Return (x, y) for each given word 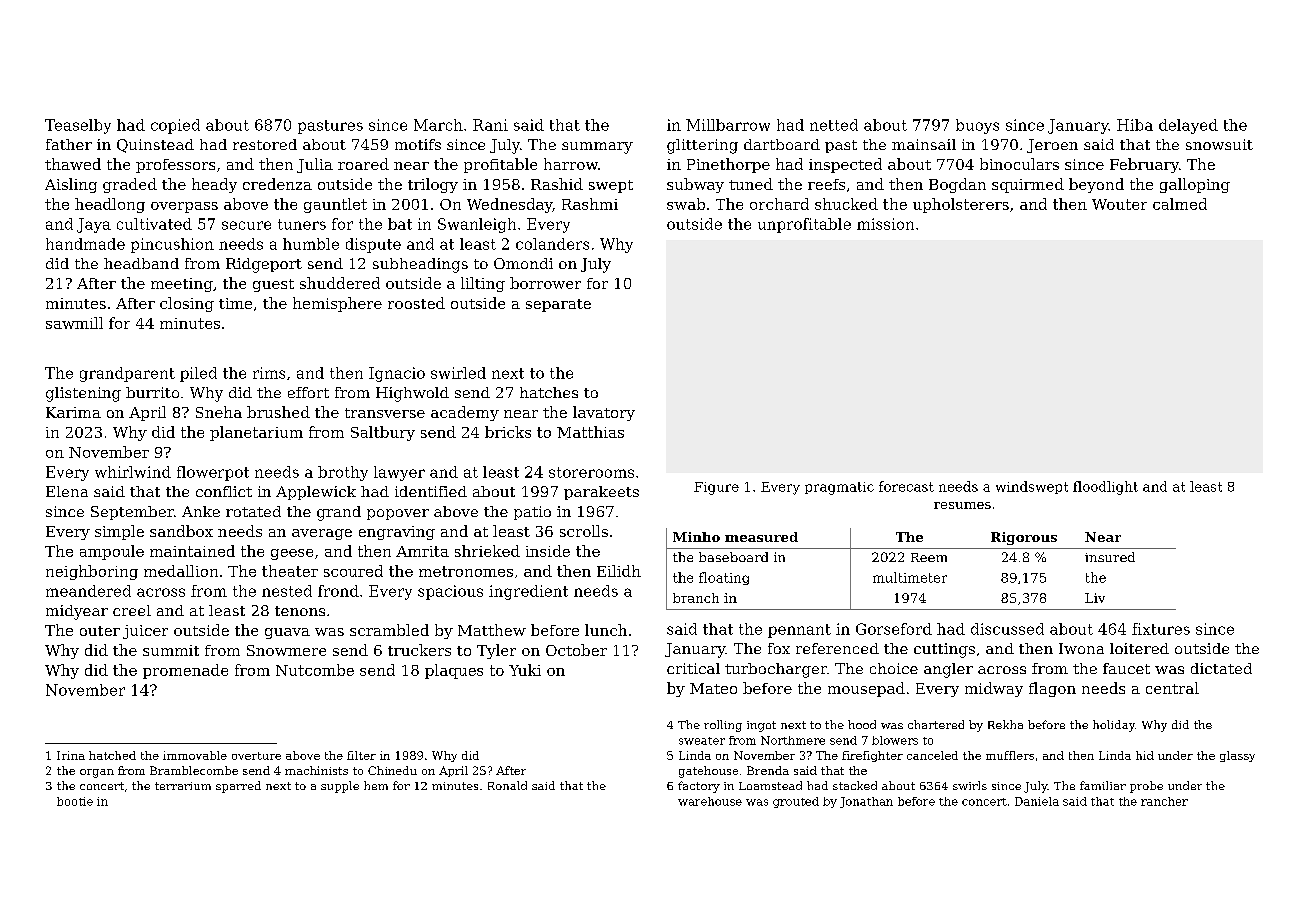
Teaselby (78, 126)
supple (340, 787)
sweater (702, 741)
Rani (490, 125)
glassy (1237, 756)
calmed (1180, 204)
